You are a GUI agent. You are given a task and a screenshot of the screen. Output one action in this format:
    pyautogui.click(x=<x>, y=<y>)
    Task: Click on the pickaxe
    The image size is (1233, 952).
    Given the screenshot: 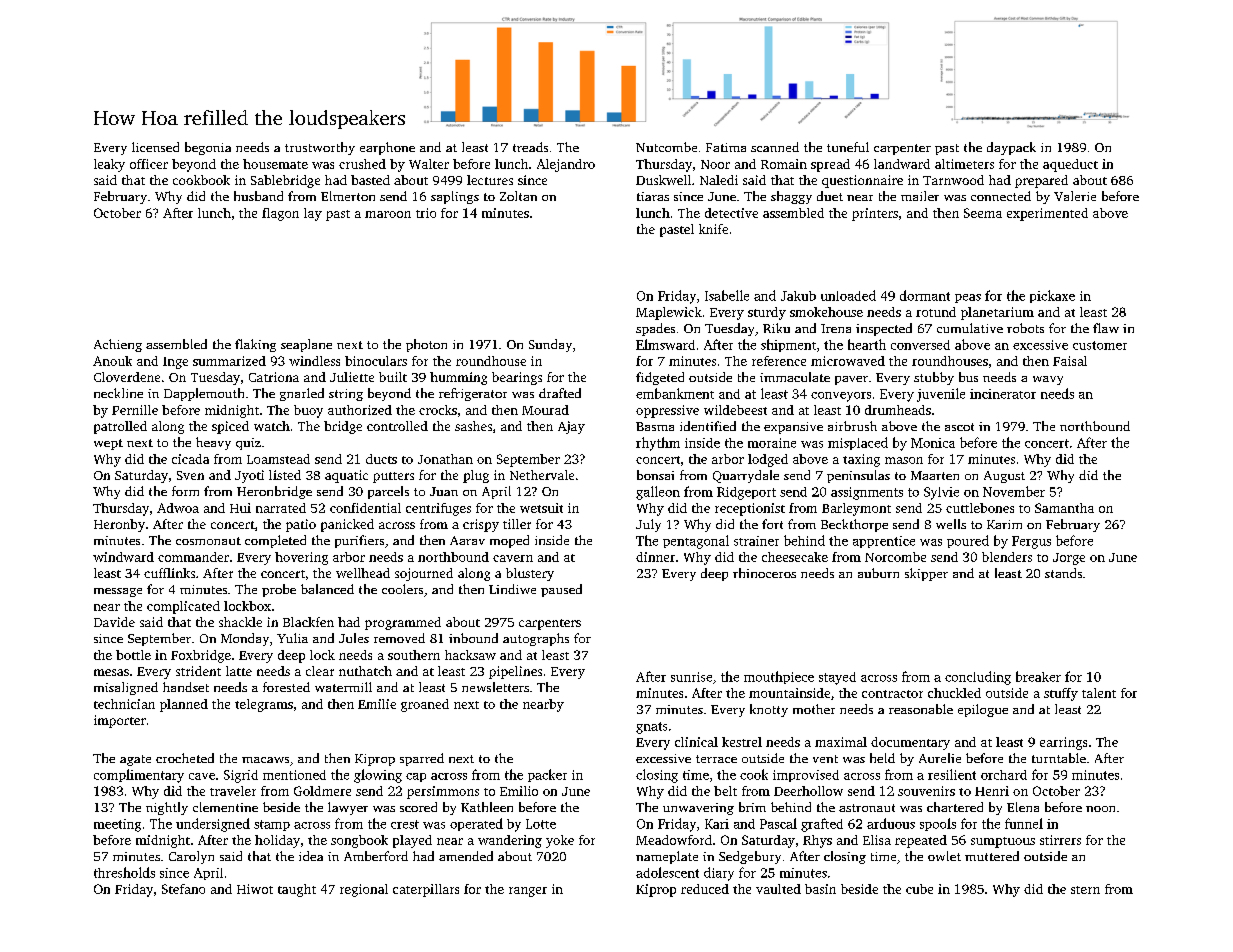 What is the action you would take?
    pyautogui.click(x=1052, y=296)
